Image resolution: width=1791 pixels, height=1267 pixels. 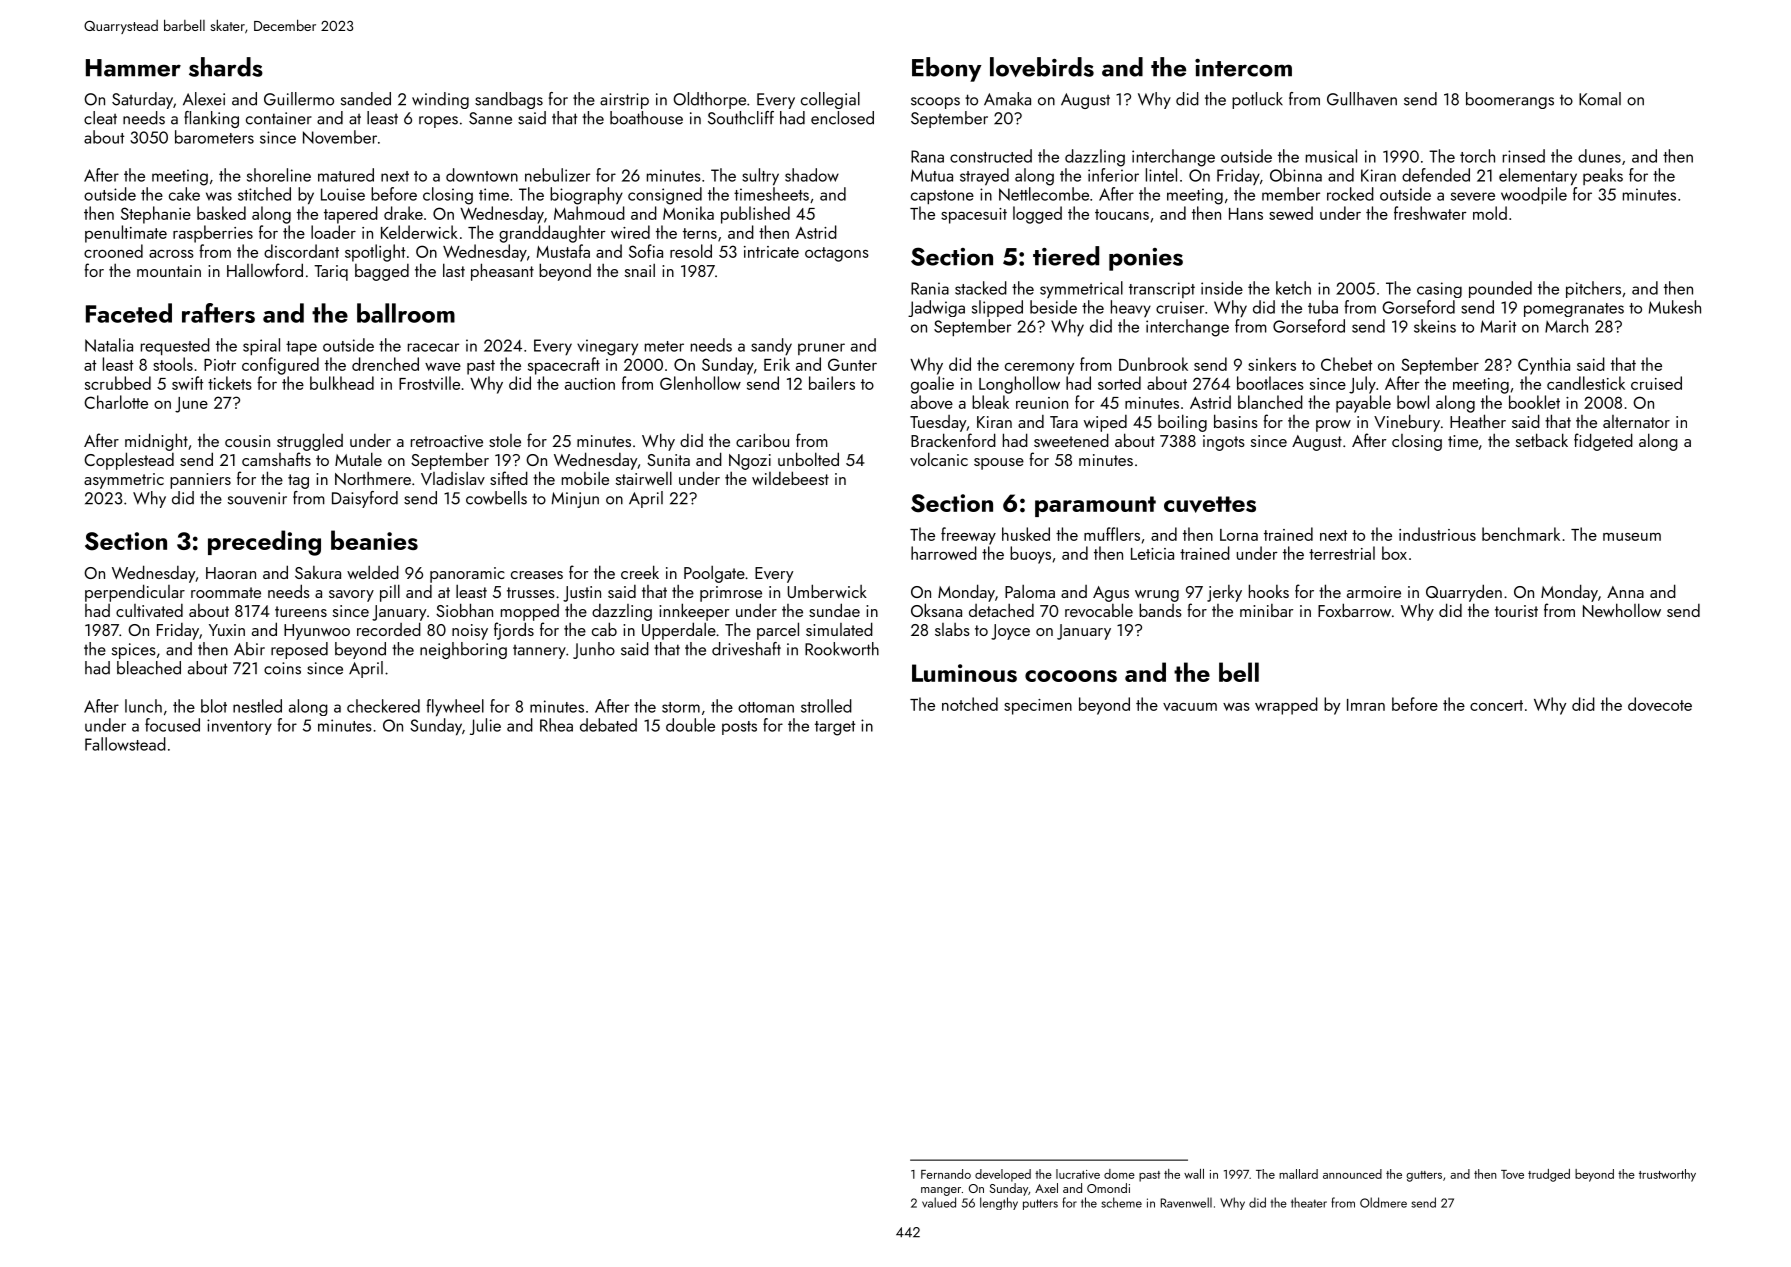 I want to click on trustworthy, so click(x=1667, y=1175).
